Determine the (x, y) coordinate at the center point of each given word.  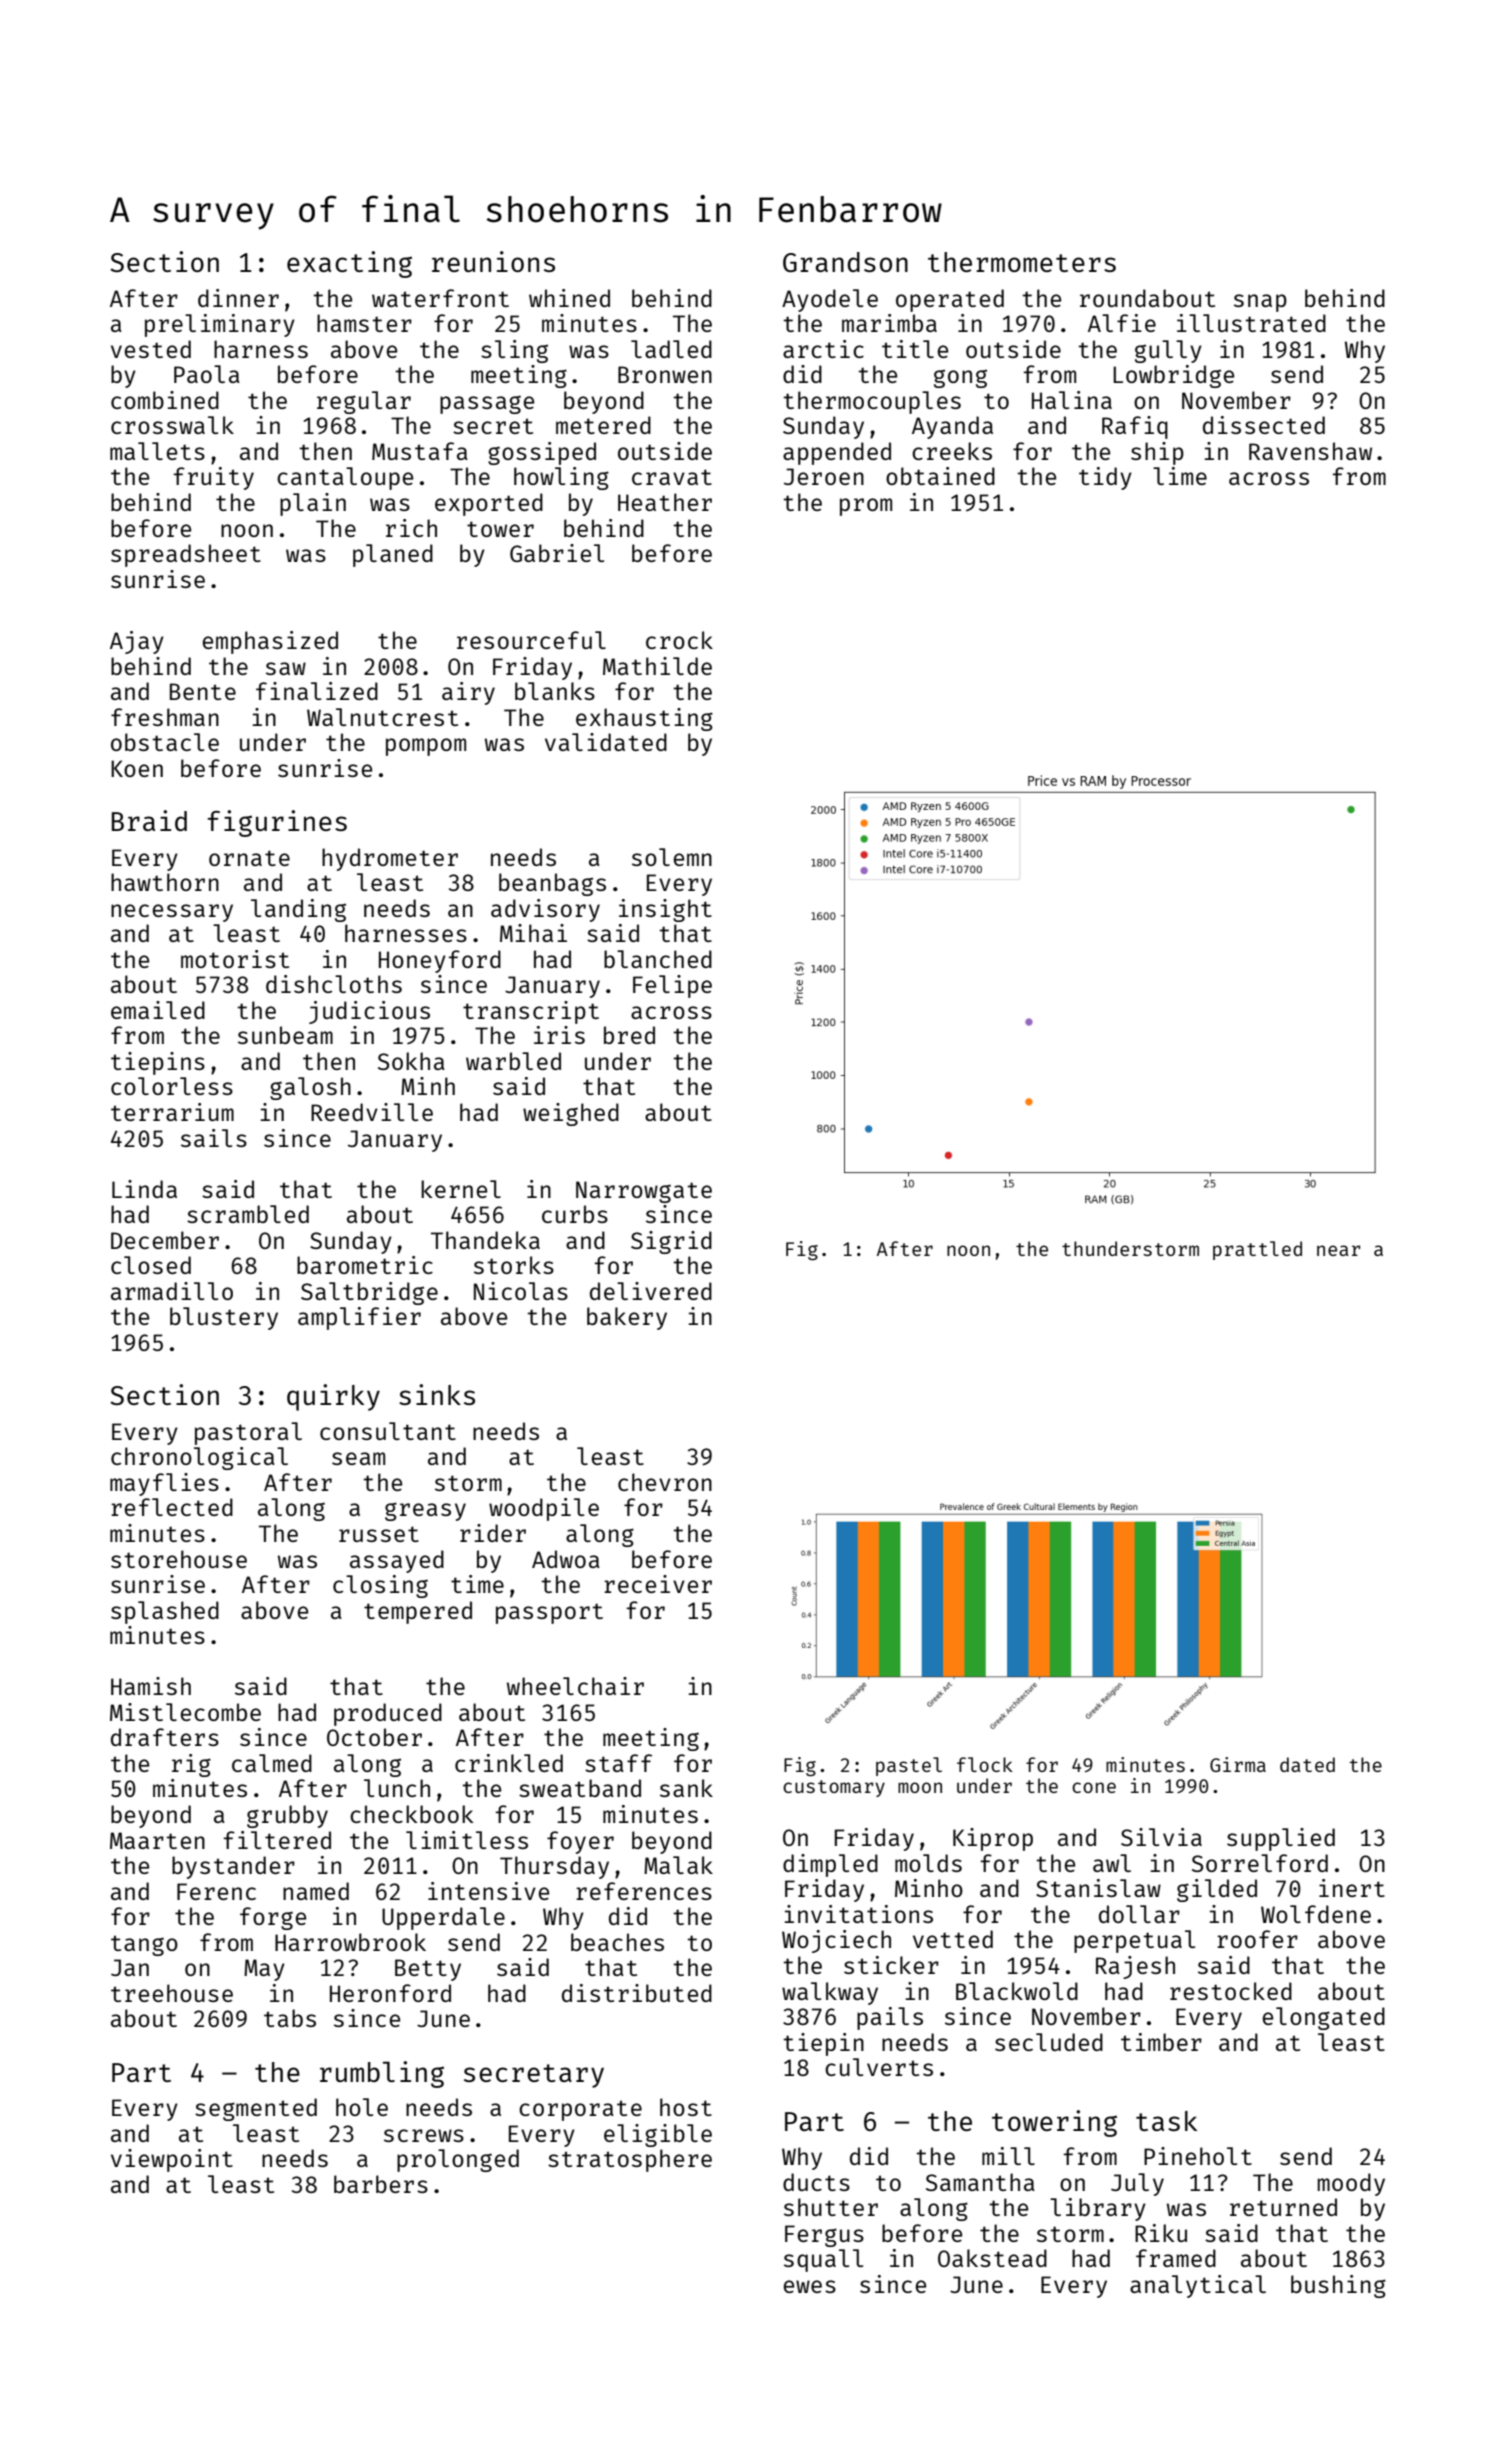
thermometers (1022, 262)
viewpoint (172, 2160)
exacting (349, 264)
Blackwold (1017, 1991)
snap (1260, 303)
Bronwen (665, 374)
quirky (333, 1397)
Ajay (137, 642)
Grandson (845, 262)
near (1339, 1250)
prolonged (458, 2160)
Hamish (151, 1686)
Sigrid (671, 1242)
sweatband (580, 1788)
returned (1283, 2207)
